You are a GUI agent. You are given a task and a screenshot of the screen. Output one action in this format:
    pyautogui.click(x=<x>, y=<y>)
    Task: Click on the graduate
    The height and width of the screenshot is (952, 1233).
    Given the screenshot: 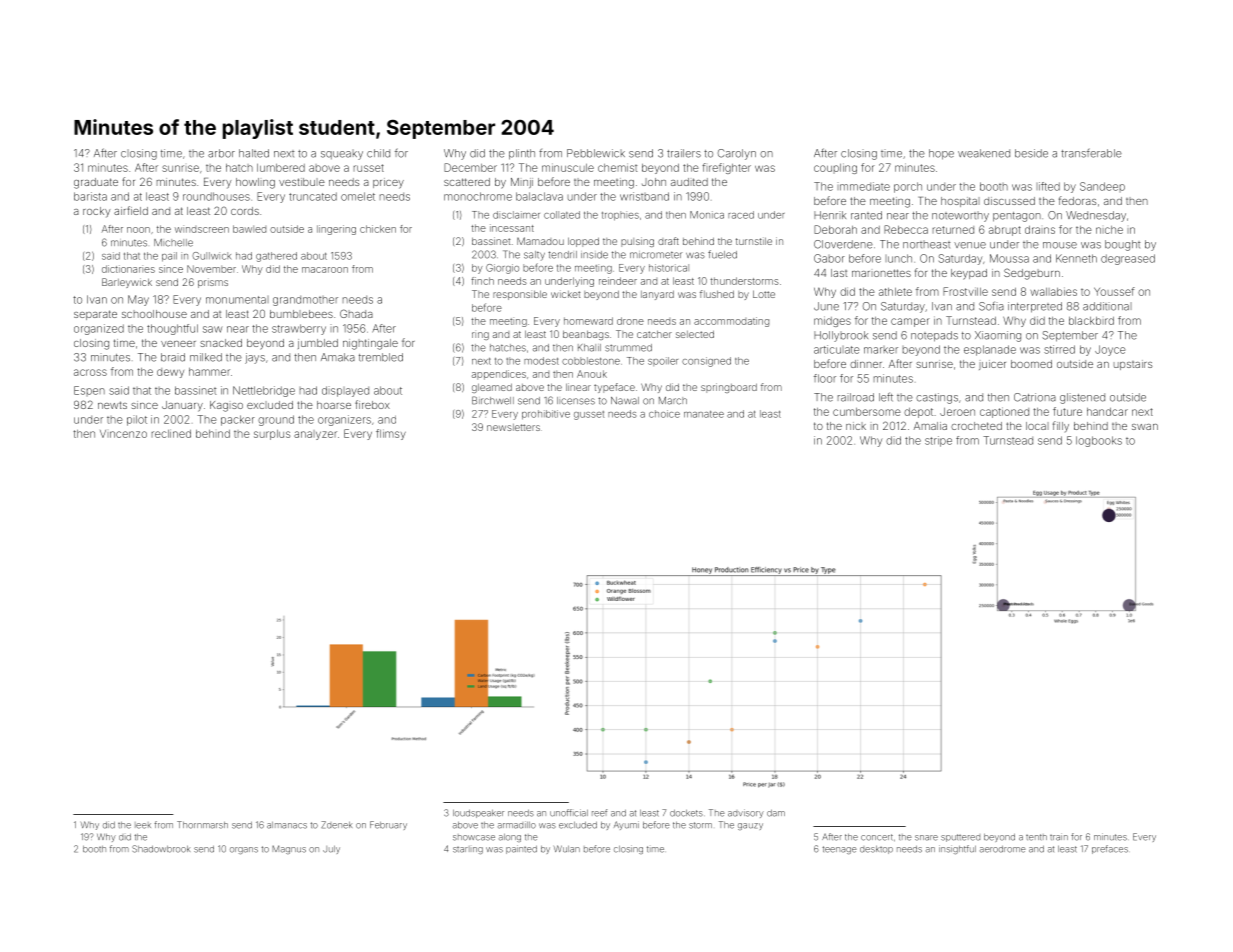 What is the action you would take?
    pyautogui.click(x=96, y=183)
